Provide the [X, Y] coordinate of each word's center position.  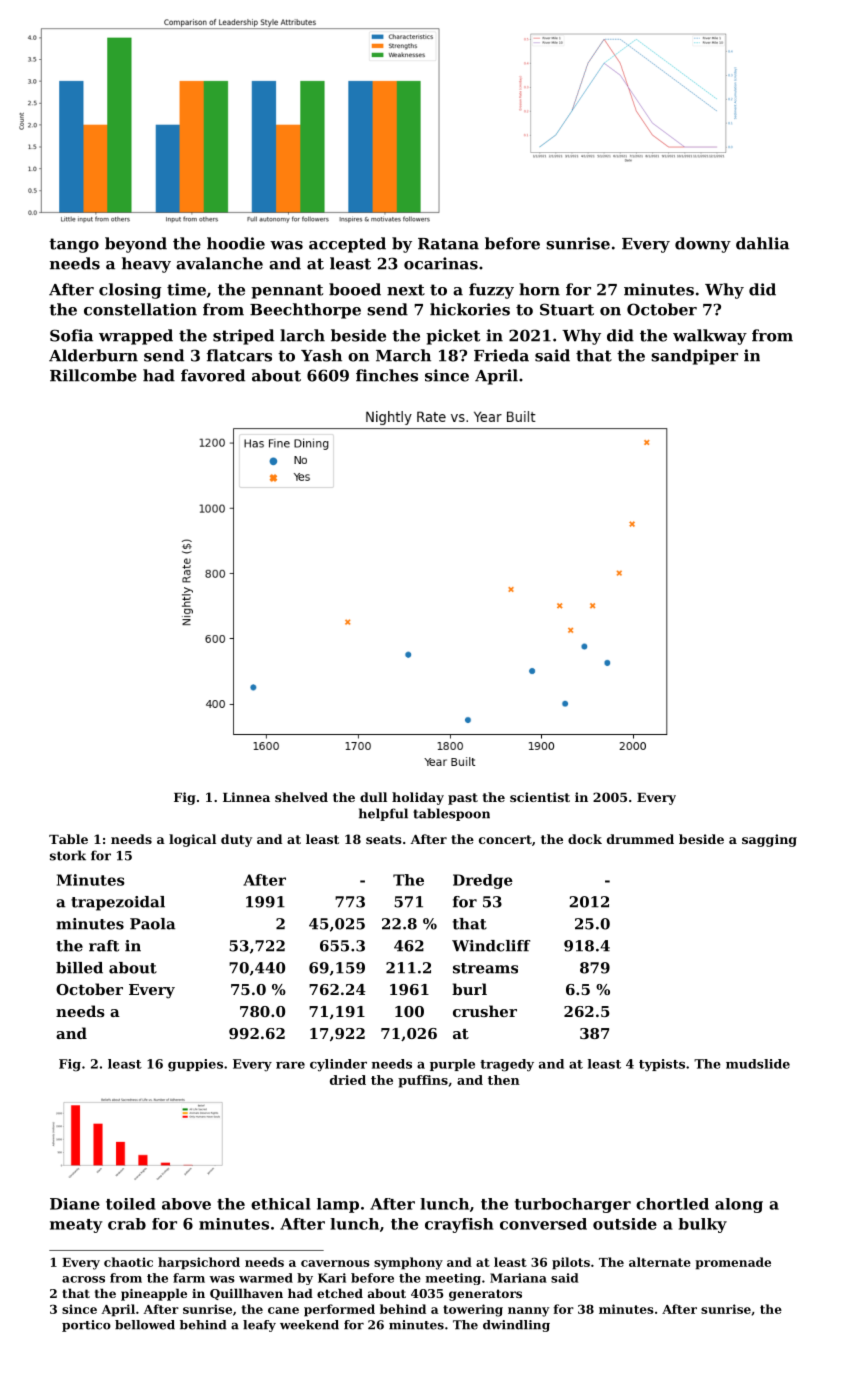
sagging [769, 840]
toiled [131, 1204]
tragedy [507, 1065]
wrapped [136, 337]
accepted [347, 245]
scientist [540, 797]
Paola [152, 924]
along [739, 1205]
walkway [710, 337]
